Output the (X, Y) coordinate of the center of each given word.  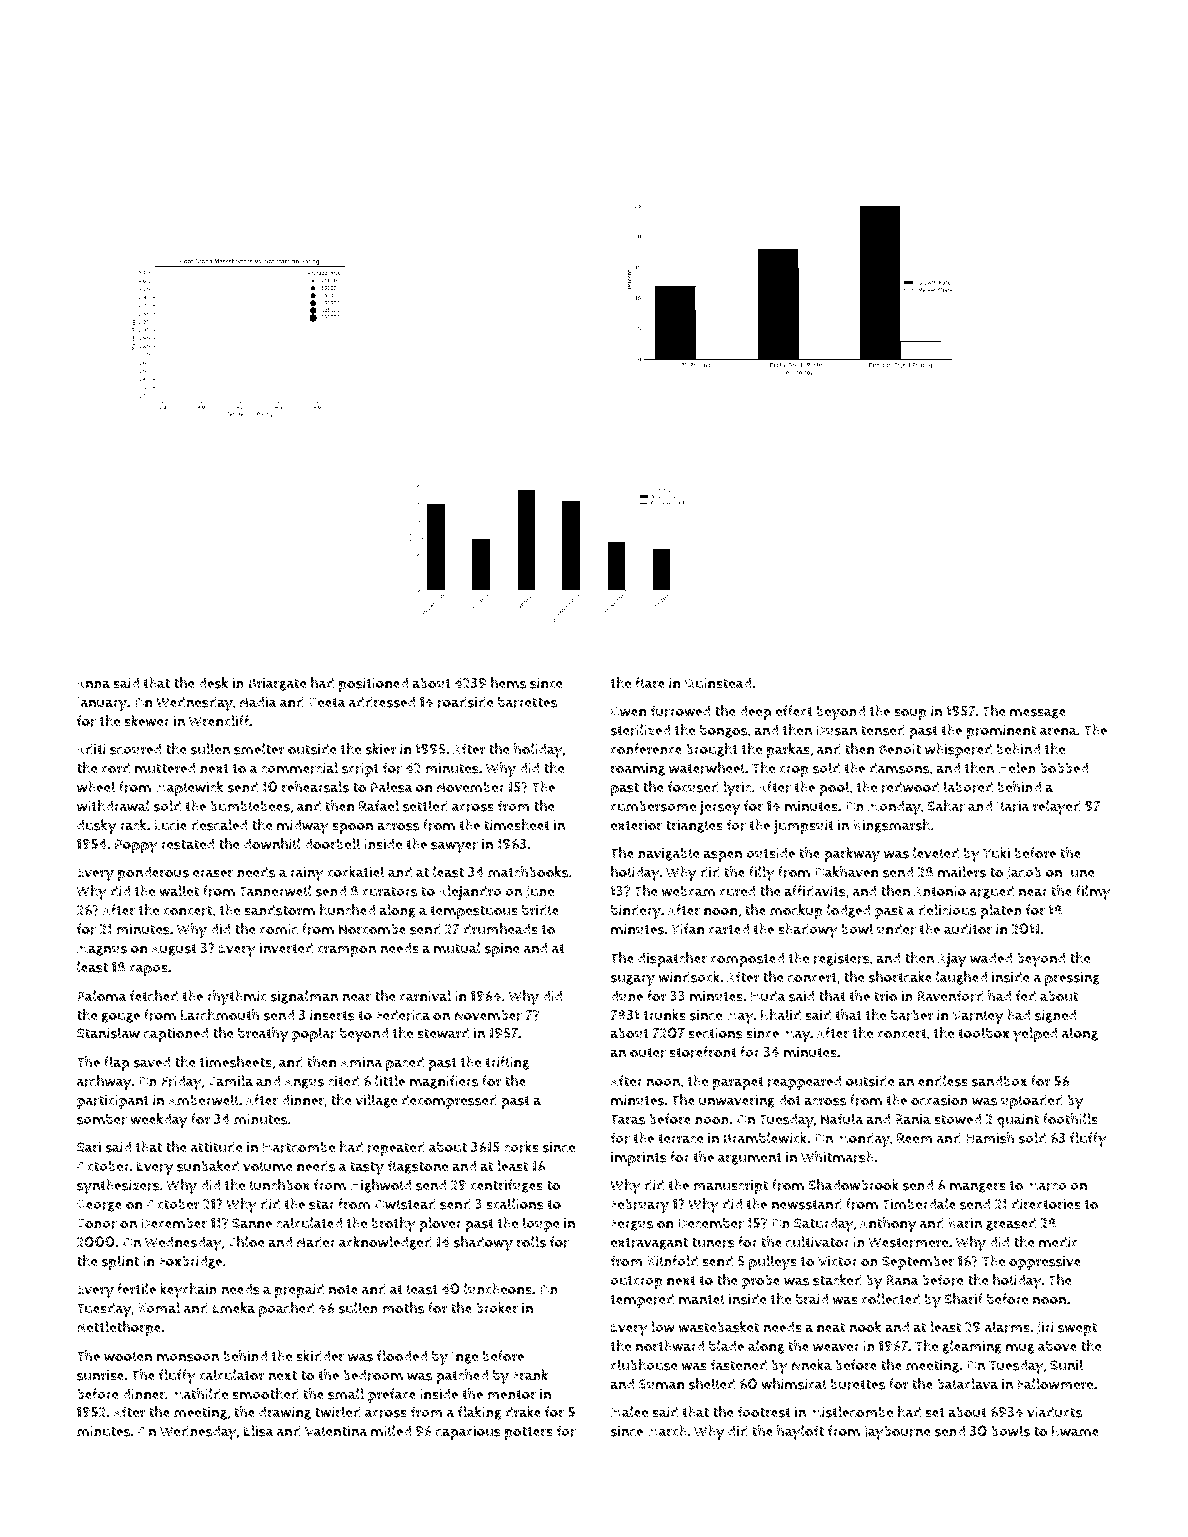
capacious (468, 1433)
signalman (304, 997)
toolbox (983, 1033)
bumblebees (250, 806)
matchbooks (528, 872)
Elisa (259, 1431)
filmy (1093, 893)
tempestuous (474, 912)
